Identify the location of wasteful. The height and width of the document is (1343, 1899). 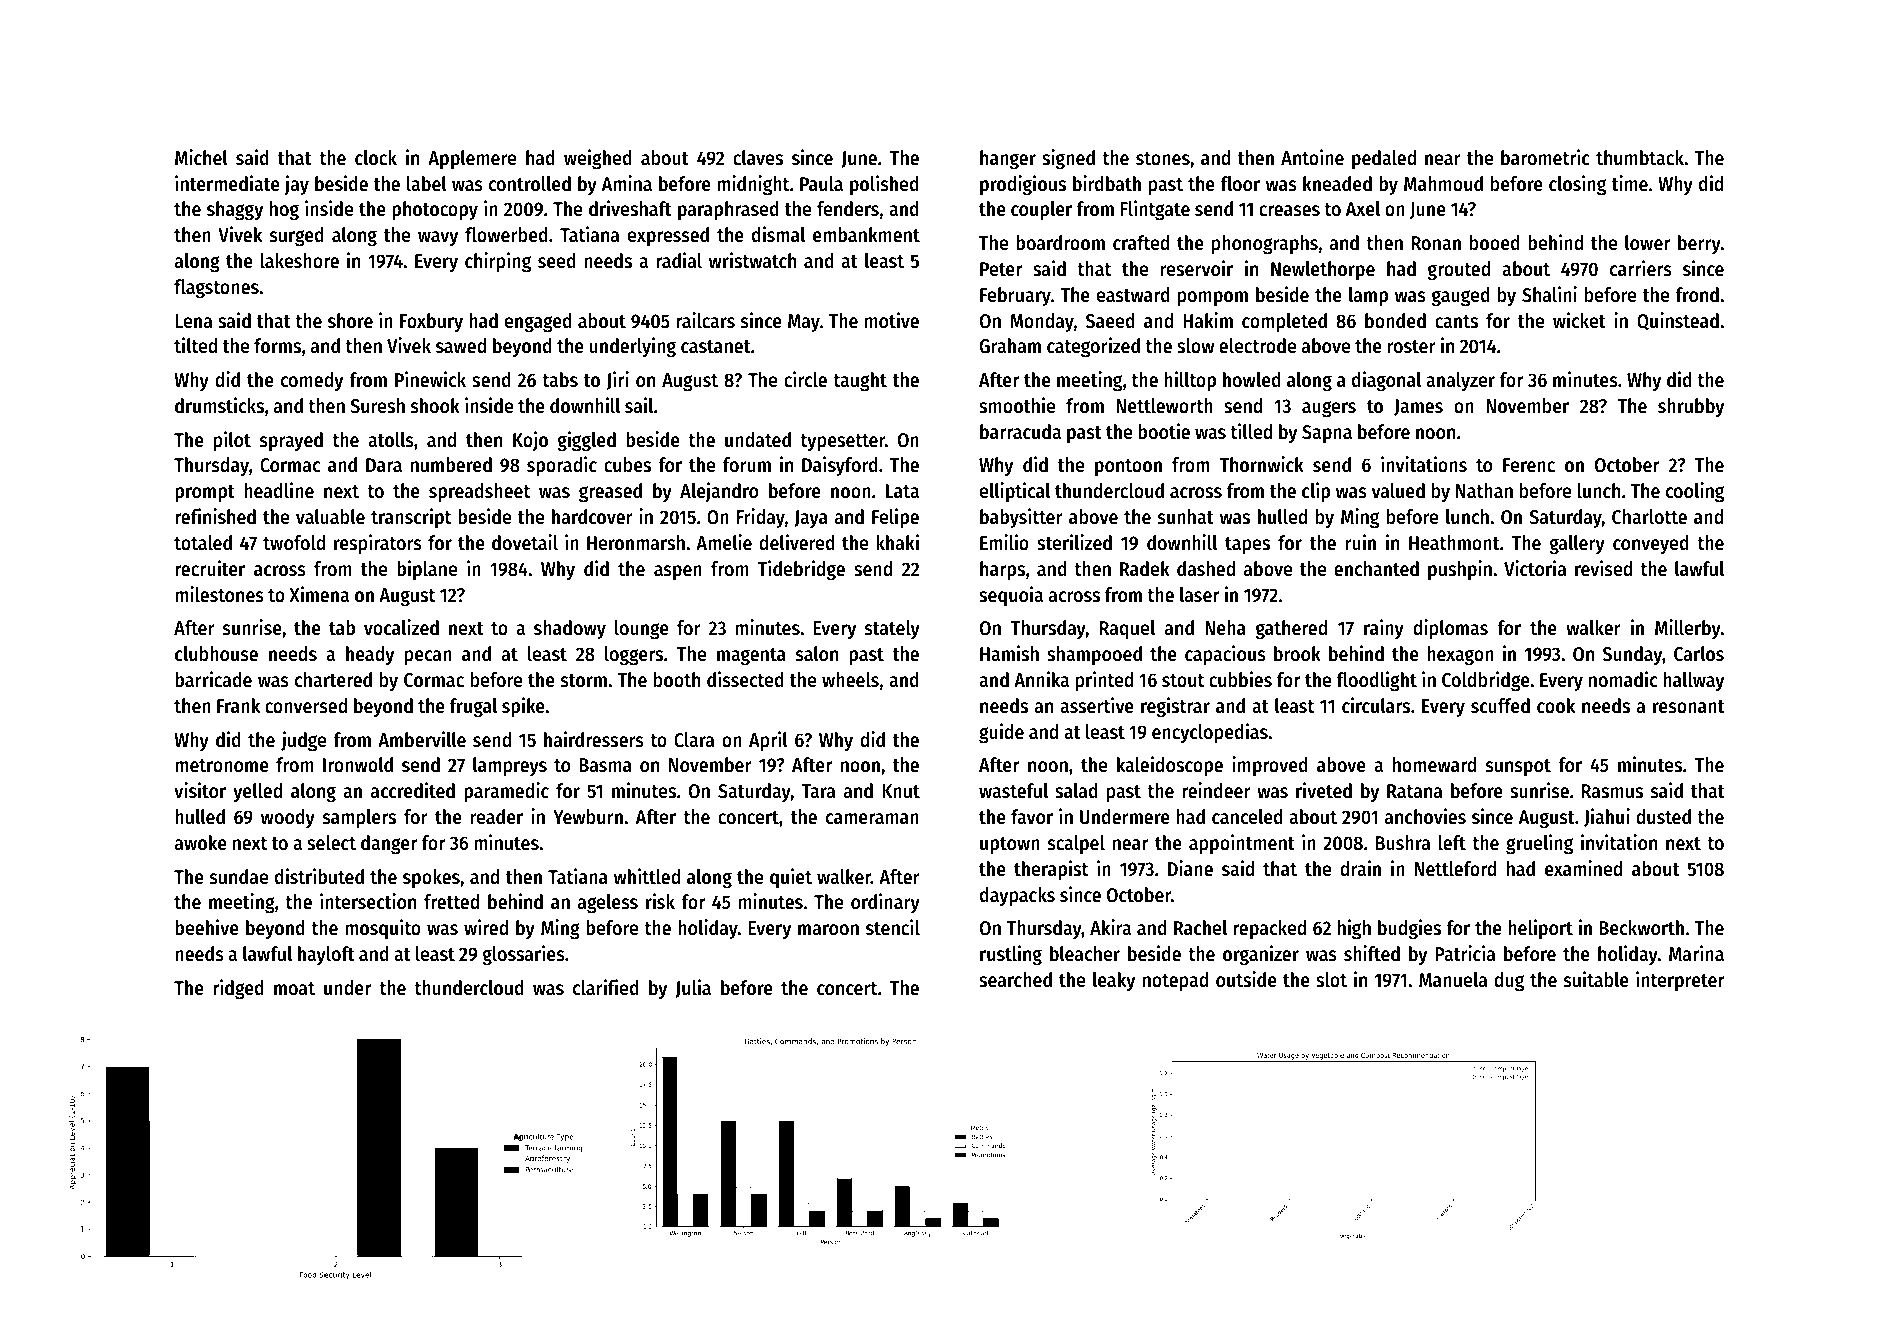
(1013, 791).
